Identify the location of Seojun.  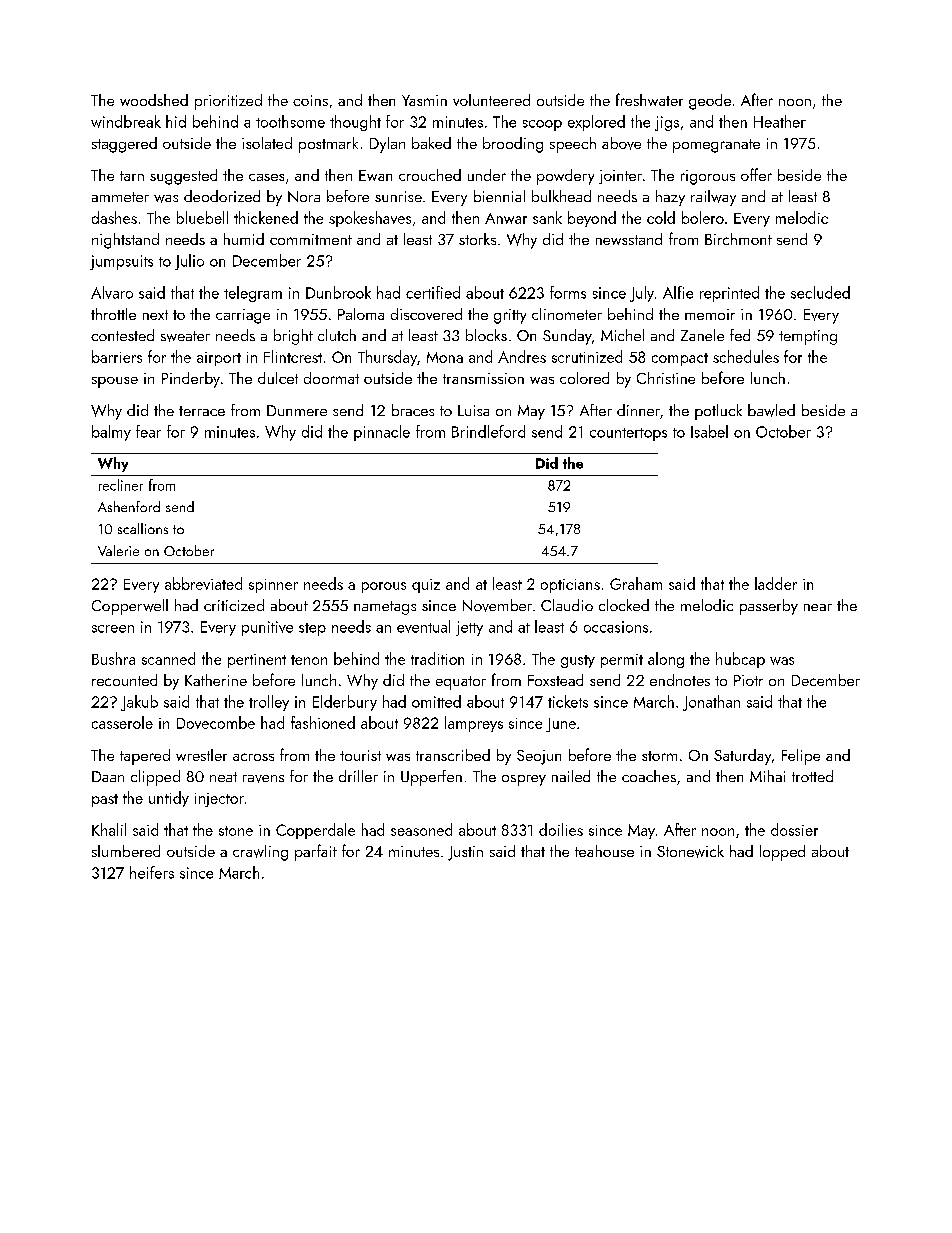
(539, 757).
